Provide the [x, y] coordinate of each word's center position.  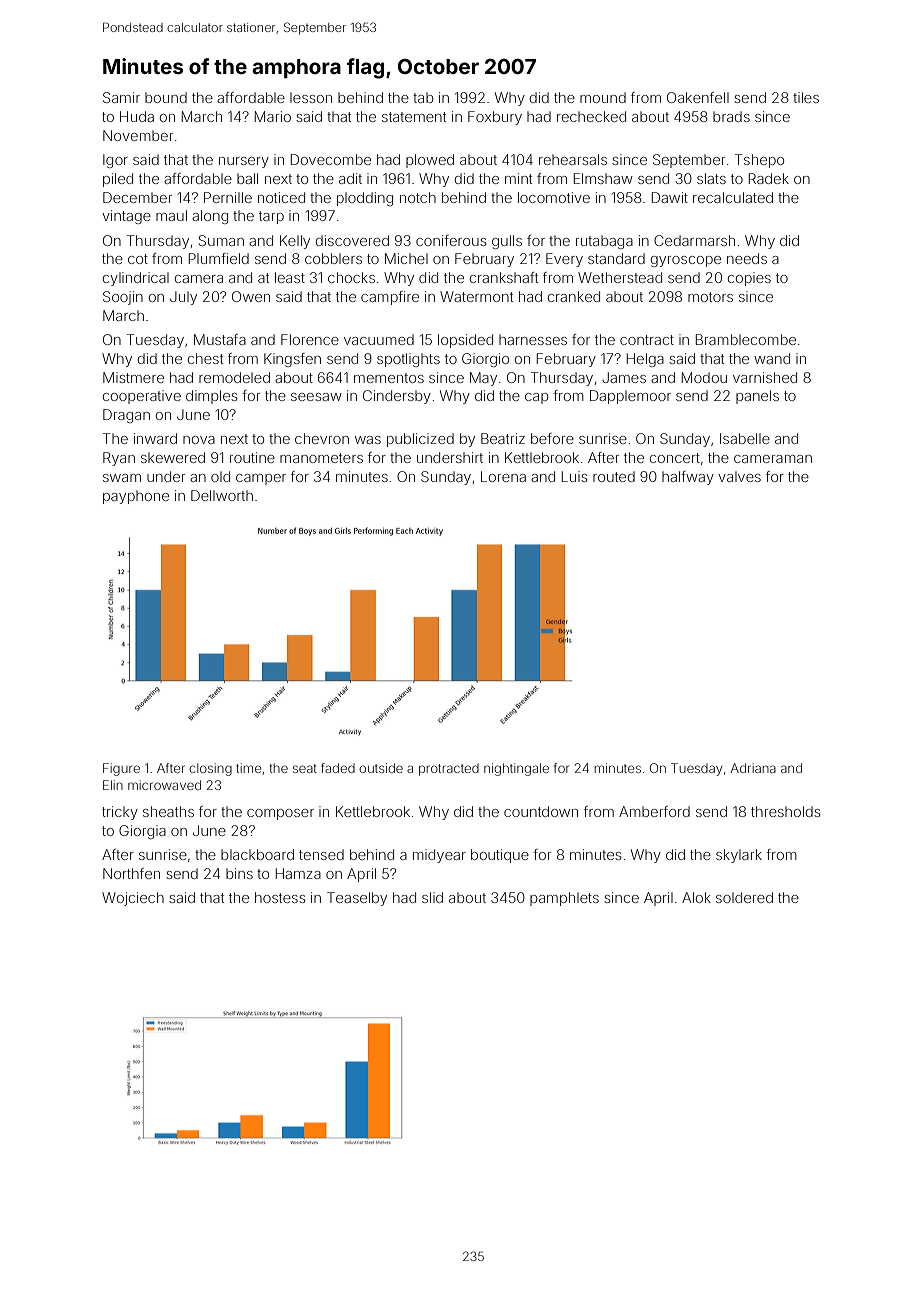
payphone [136, 497]
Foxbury [495, 118]
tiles [806, 97]
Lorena [503, 476]
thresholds [785, 811]
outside [381, 768]
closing [210, 769]
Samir [121, 97]
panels [757, 397]
